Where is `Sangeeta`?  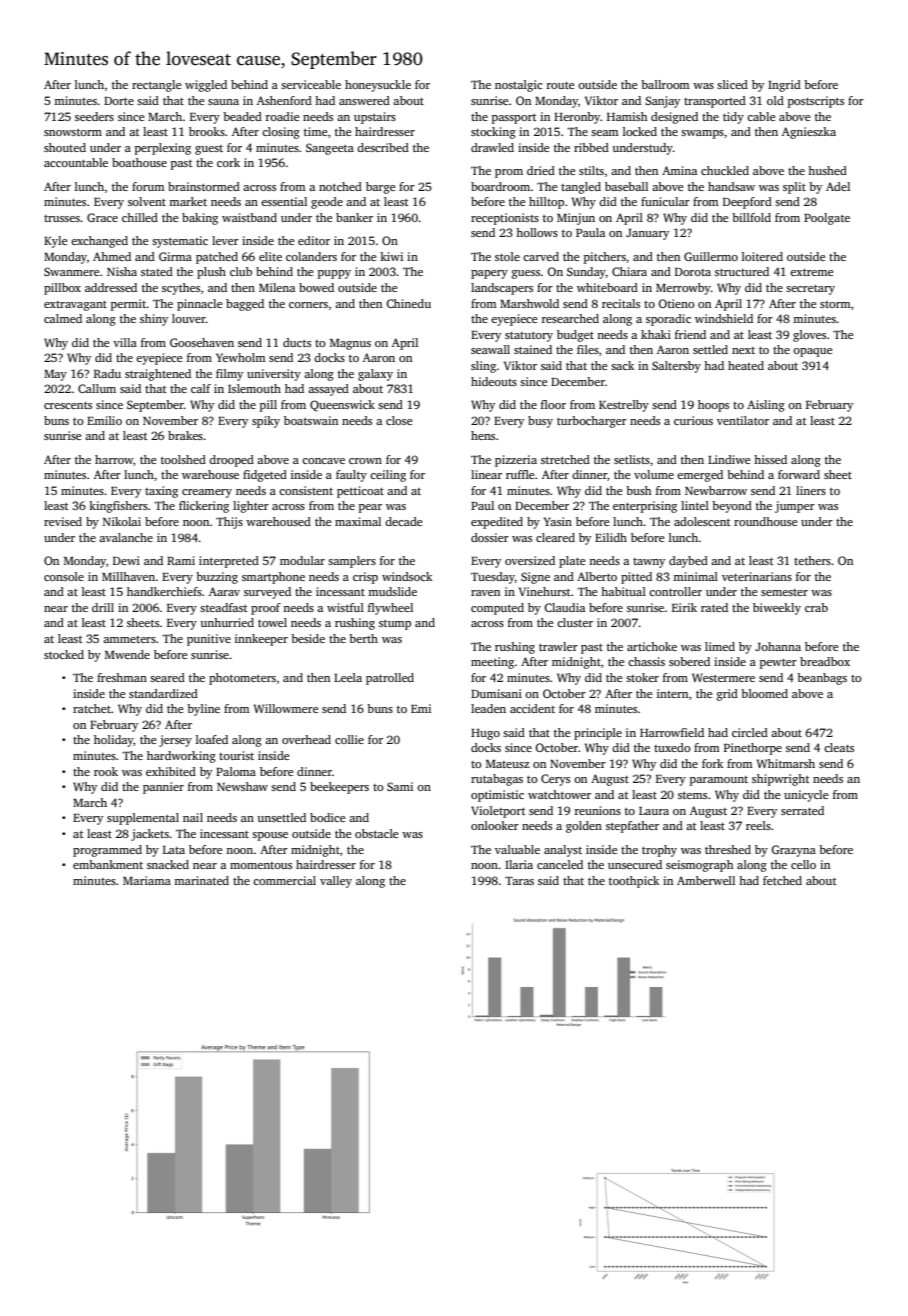
Sangeeta is located at coordinates (330, 149).
